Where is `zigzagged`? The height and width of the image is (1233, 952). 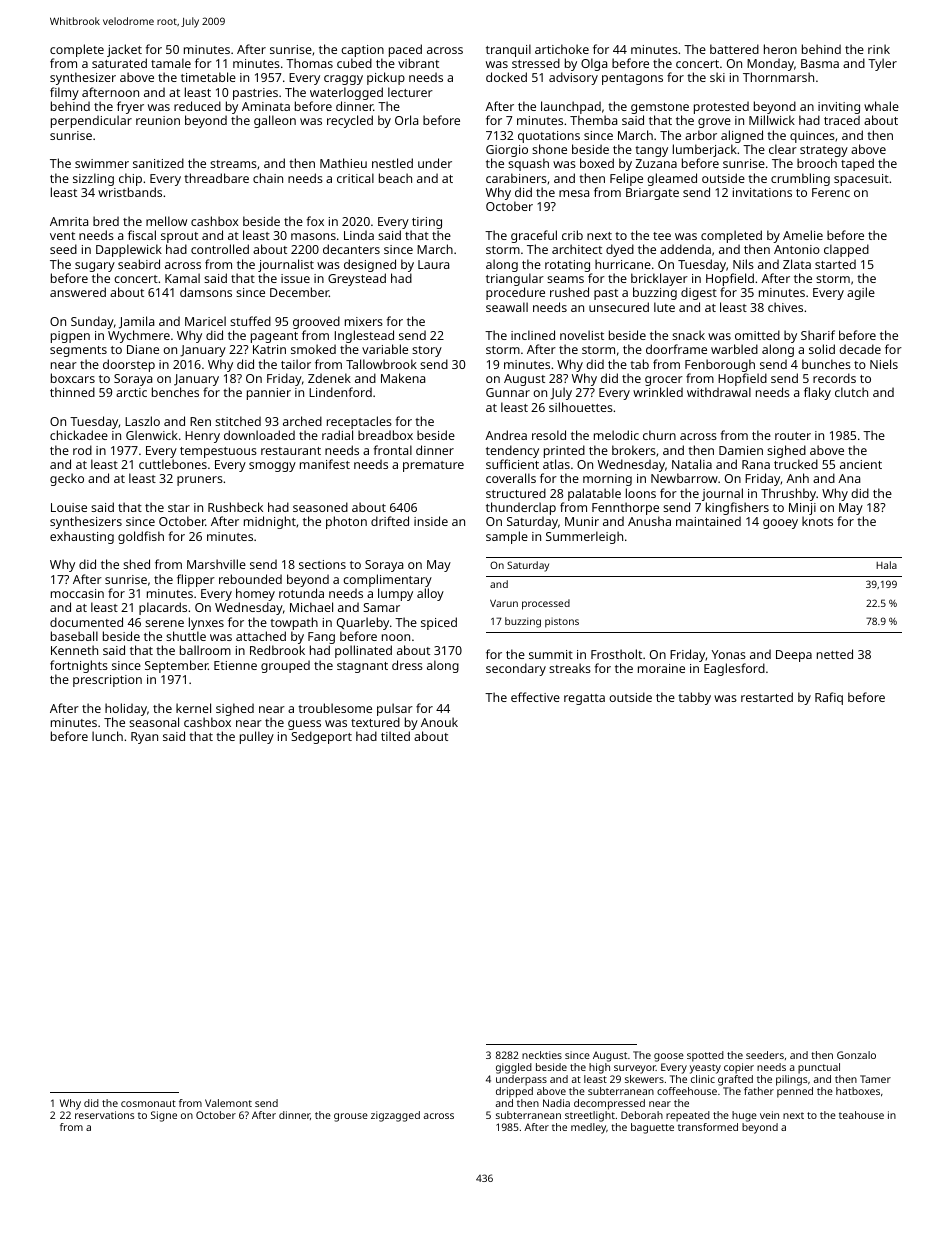
zigzagged is located at coordinates (395, 1116).
